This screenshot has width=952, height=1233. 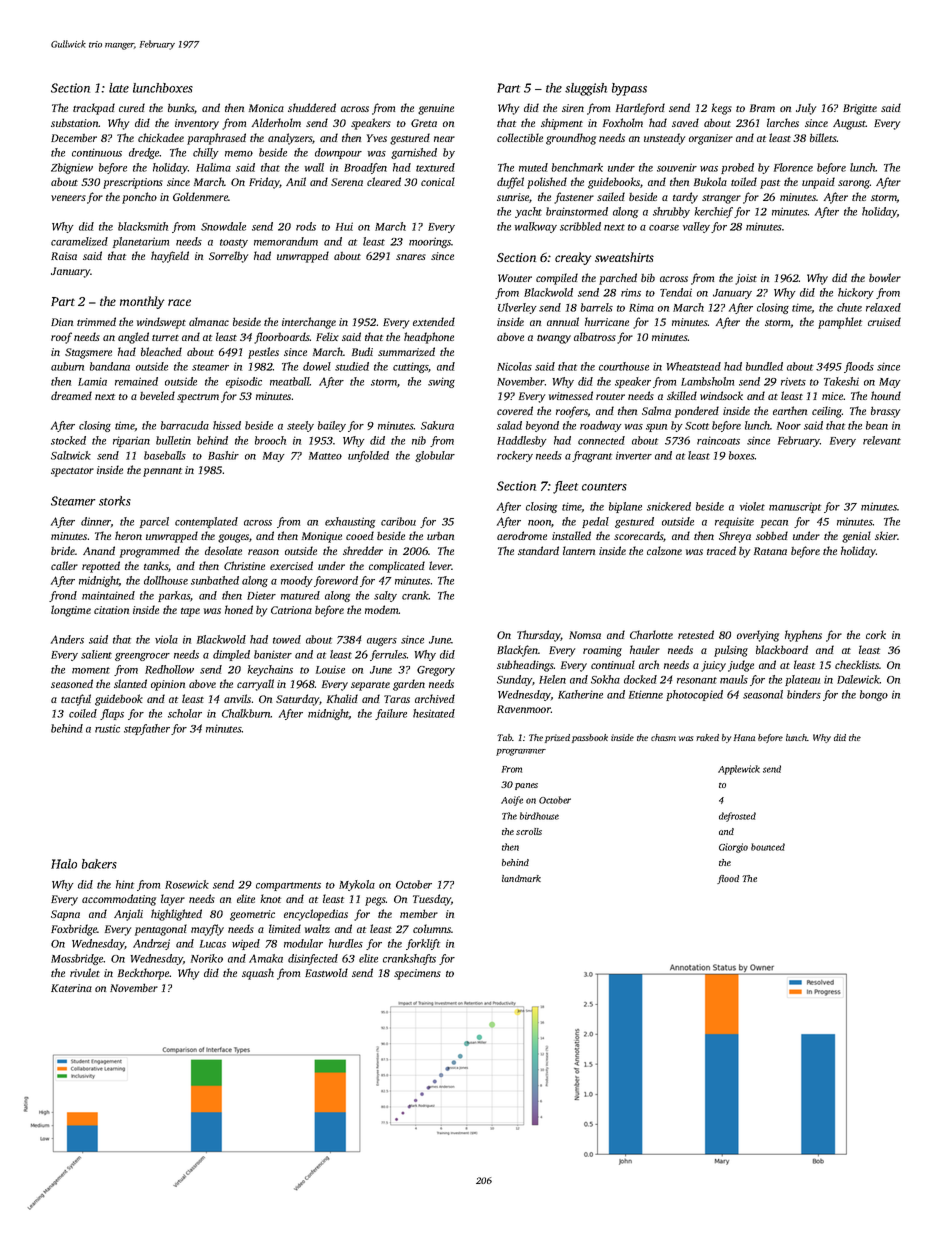 What do you see at coordinates (119, 900) in the screenshot?
I see `accommodating` at bounding box center [119, 900].
